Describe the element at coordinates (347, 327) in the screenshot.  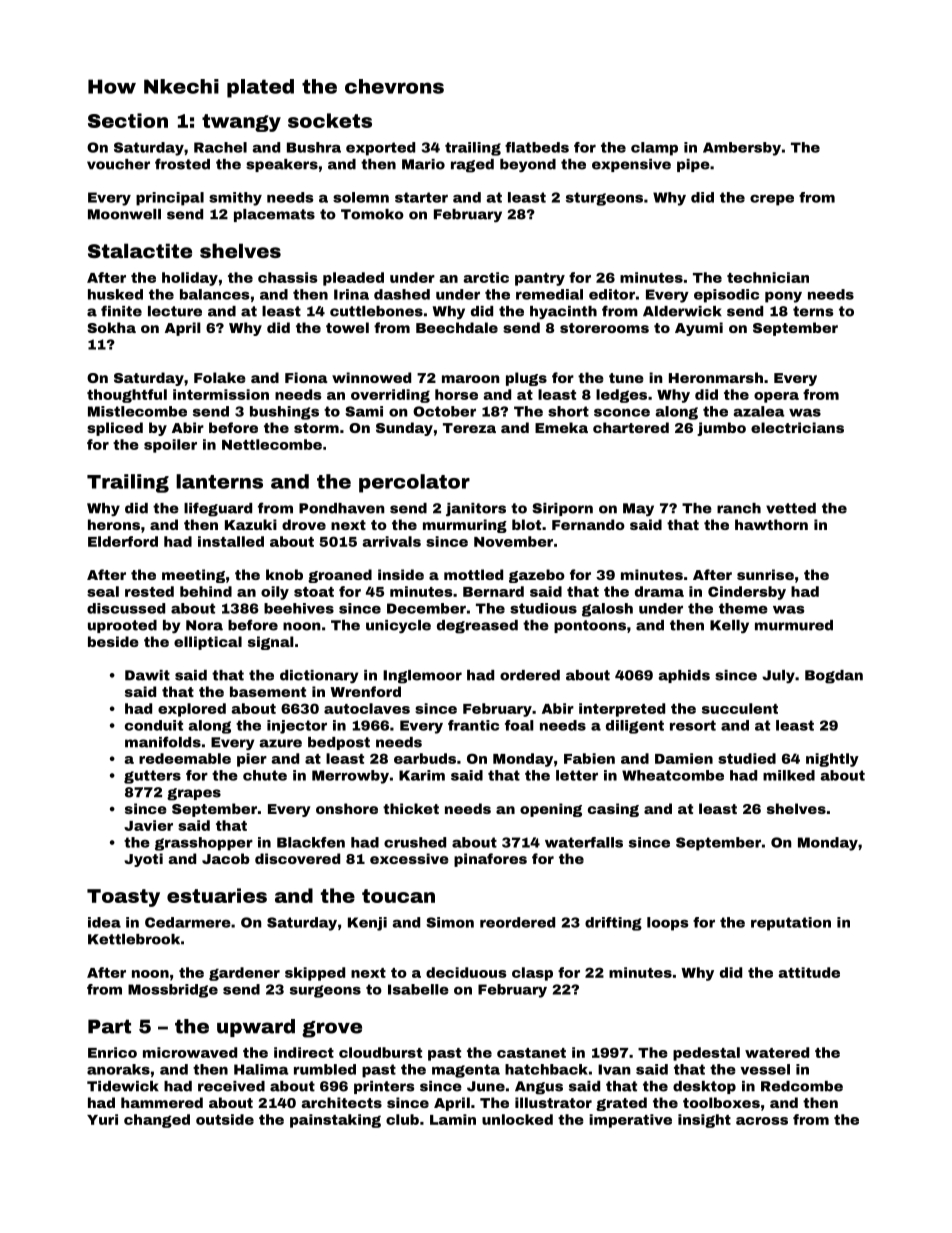
I see `towel` at that location.
